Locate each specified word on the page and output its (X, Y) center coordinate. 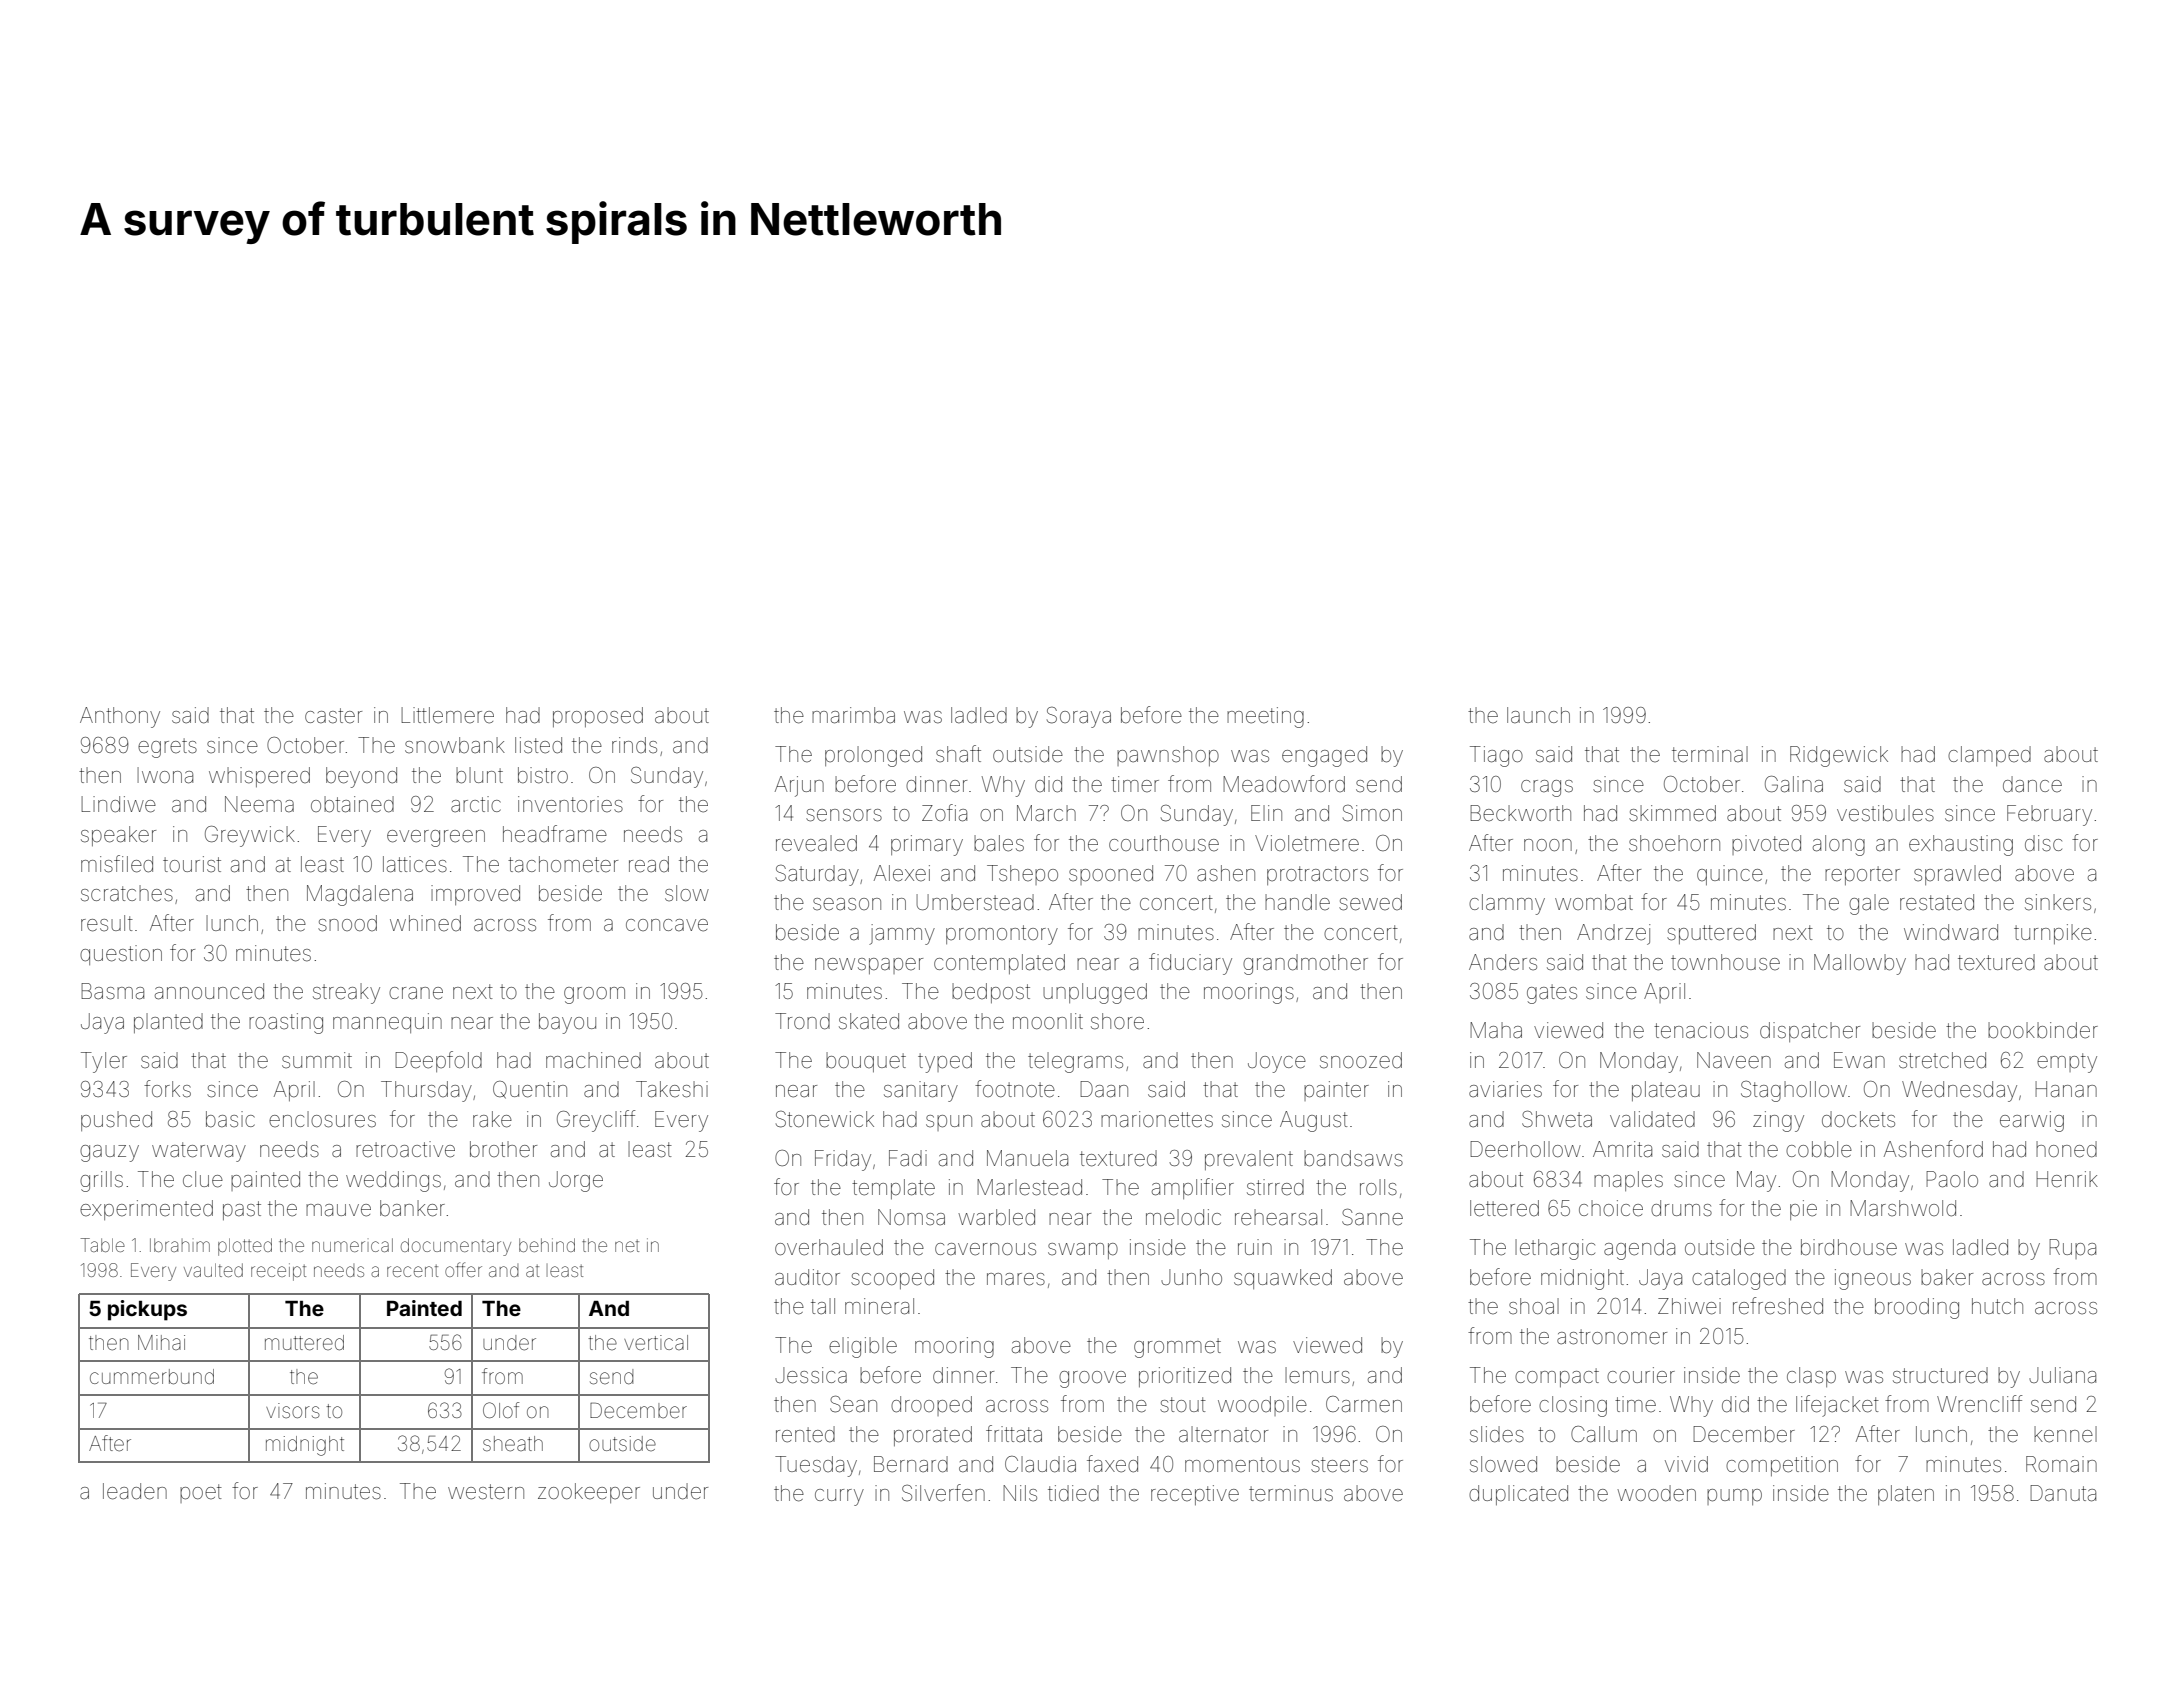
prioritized (1185, 1377)
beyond (361, 777)
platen (1906, 1495)
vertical (656, 1343)
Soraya (1079, 717)
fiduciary (1190, 964)
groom (594, 995)
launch (1538, 715)
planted (168, 1023)
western (486, 1492)
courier (1641, 1375)
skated (869, 1021)
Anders (1503, 962)
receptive (1195, 1495)
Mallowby (1860, 964)
